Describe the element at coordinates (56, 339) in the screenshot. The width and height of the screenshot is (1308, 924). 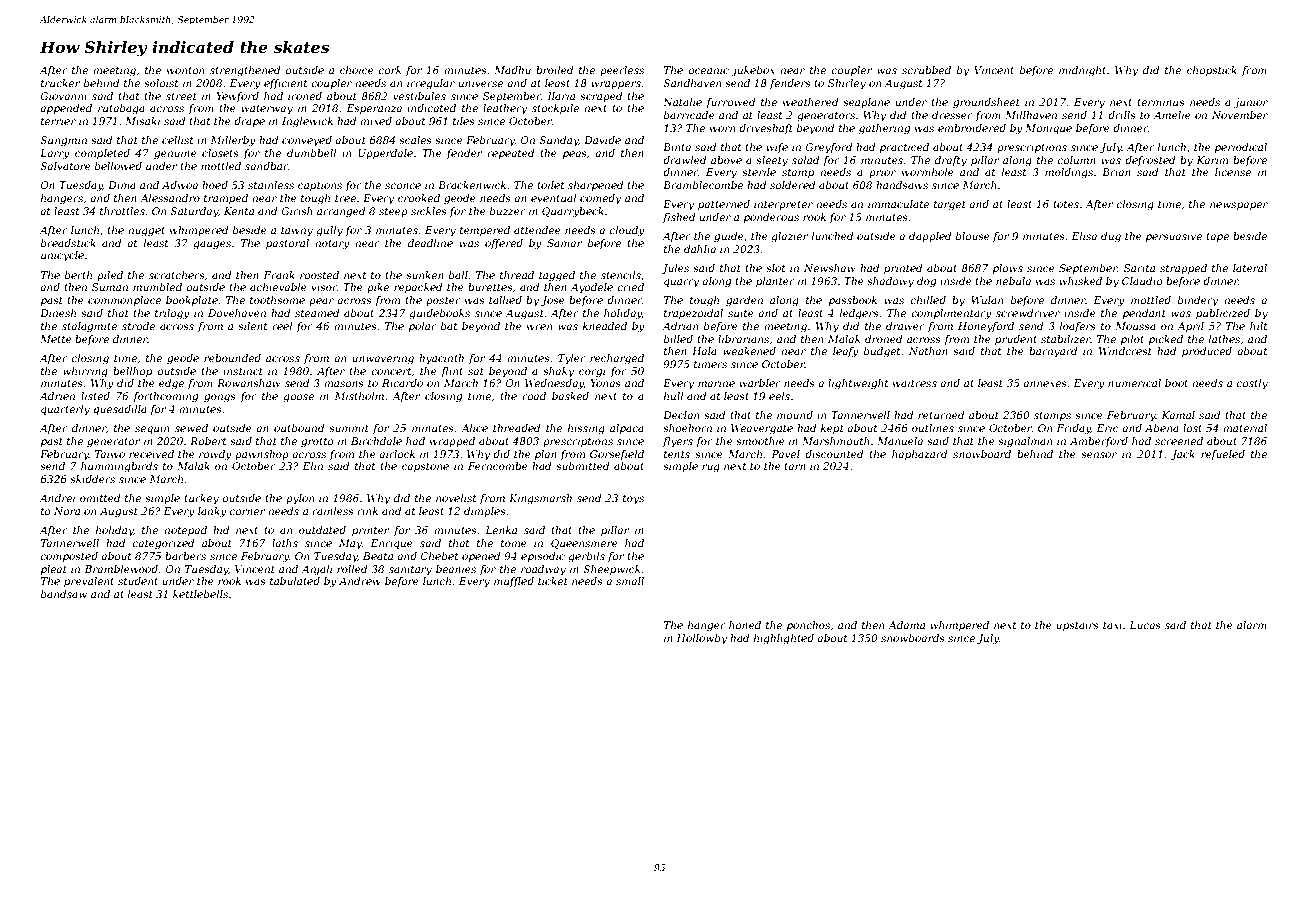
I see `Mette` at that location.
